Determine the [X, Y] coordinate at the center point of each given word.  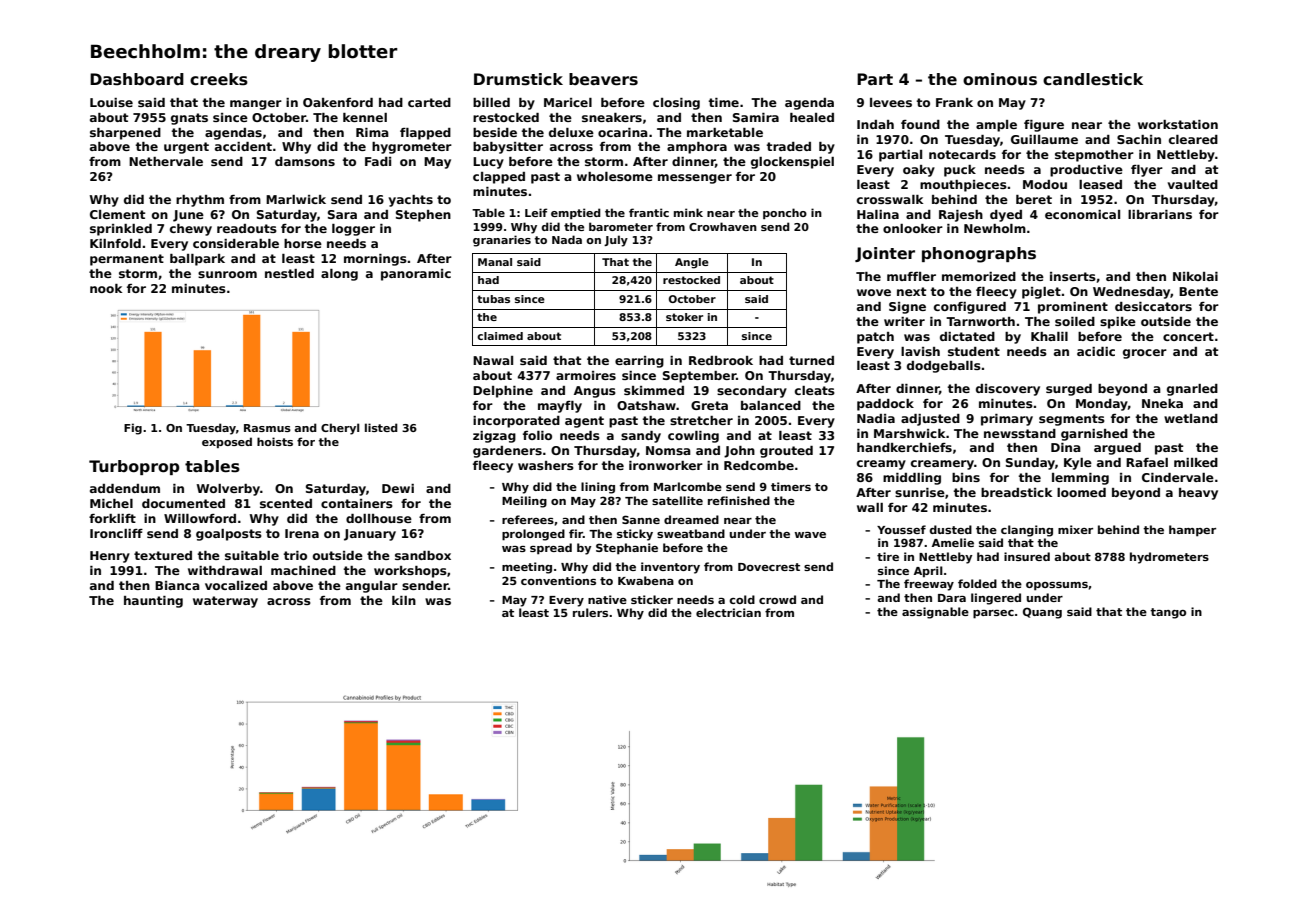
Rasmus [267, 428]
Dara [952, 598]
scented [286, 503]
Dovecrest [769, 567]
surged [1069, 390]
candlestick [1093, 79]
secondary [752, 392]
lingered [996, 599]
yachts [410, 201]
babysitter [508, 148]
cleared [1193, 139]
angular [372, 587]
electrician [728, 612]
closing [676, 104]
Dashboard [137, 79]
